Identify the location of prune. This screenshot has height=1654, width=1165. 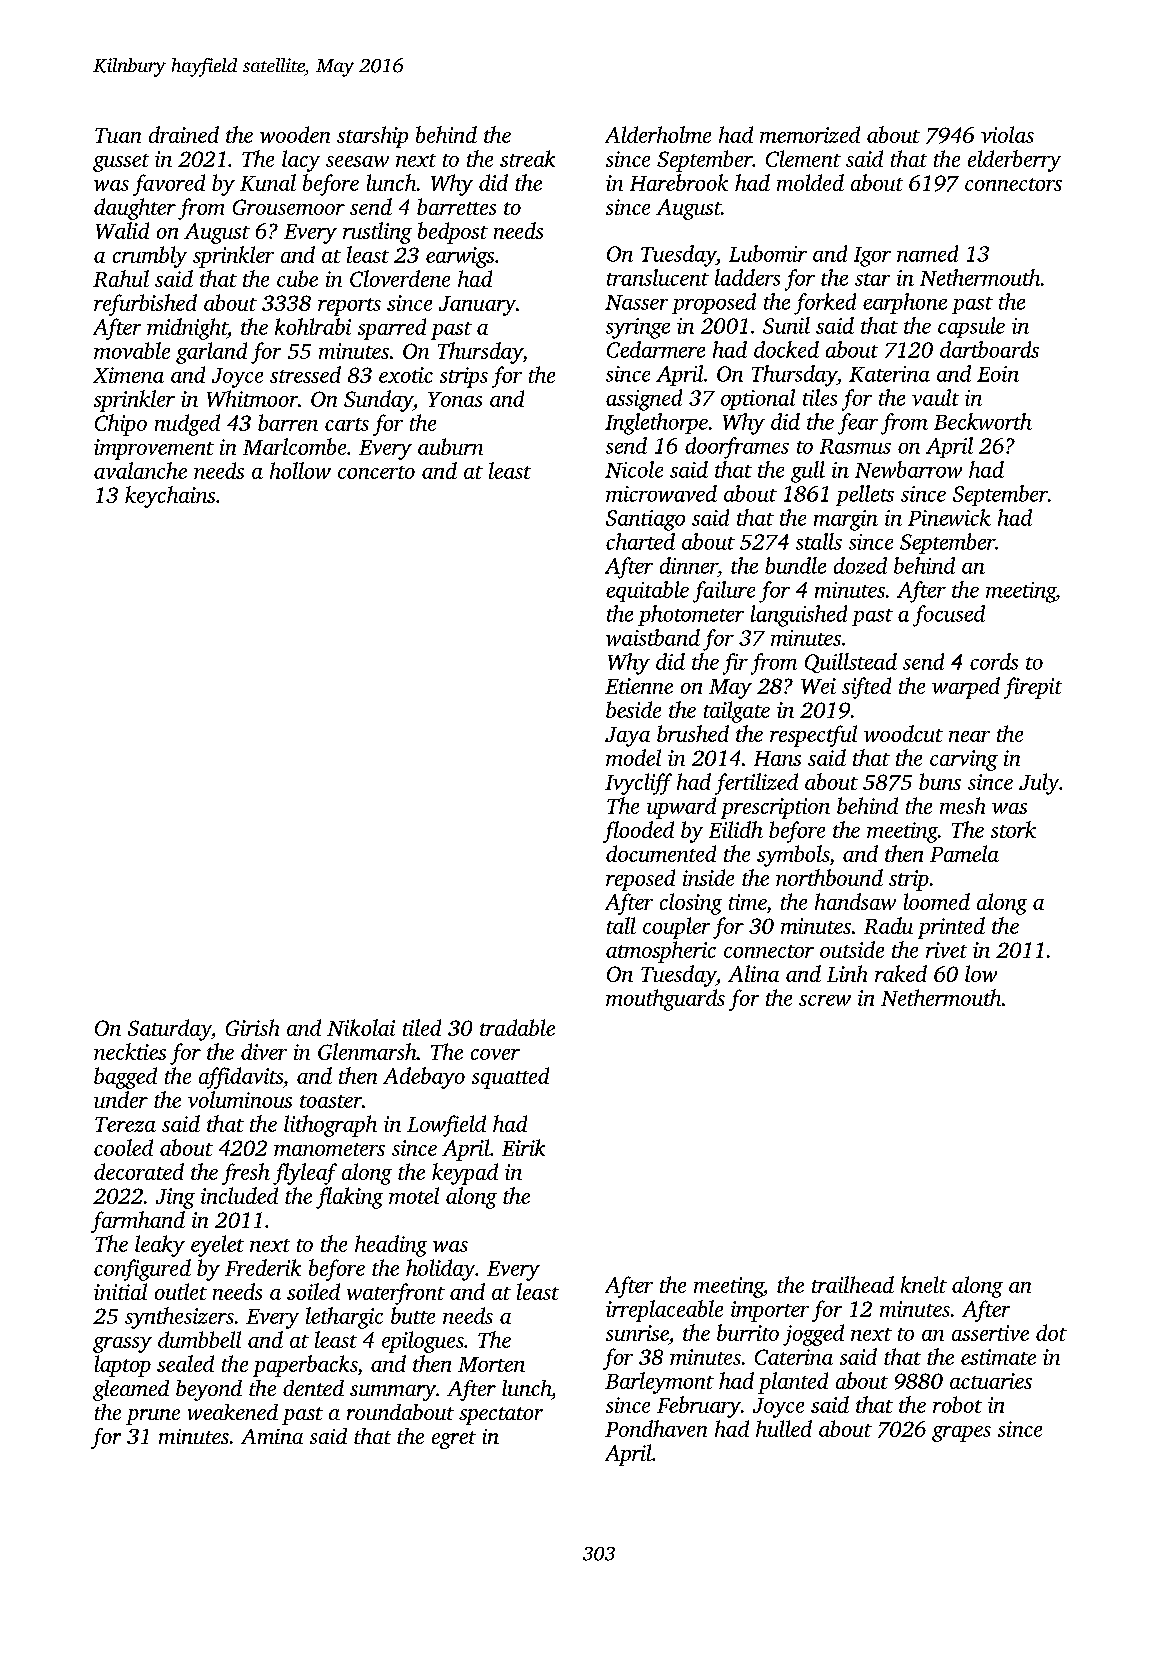
(153, 1417).
